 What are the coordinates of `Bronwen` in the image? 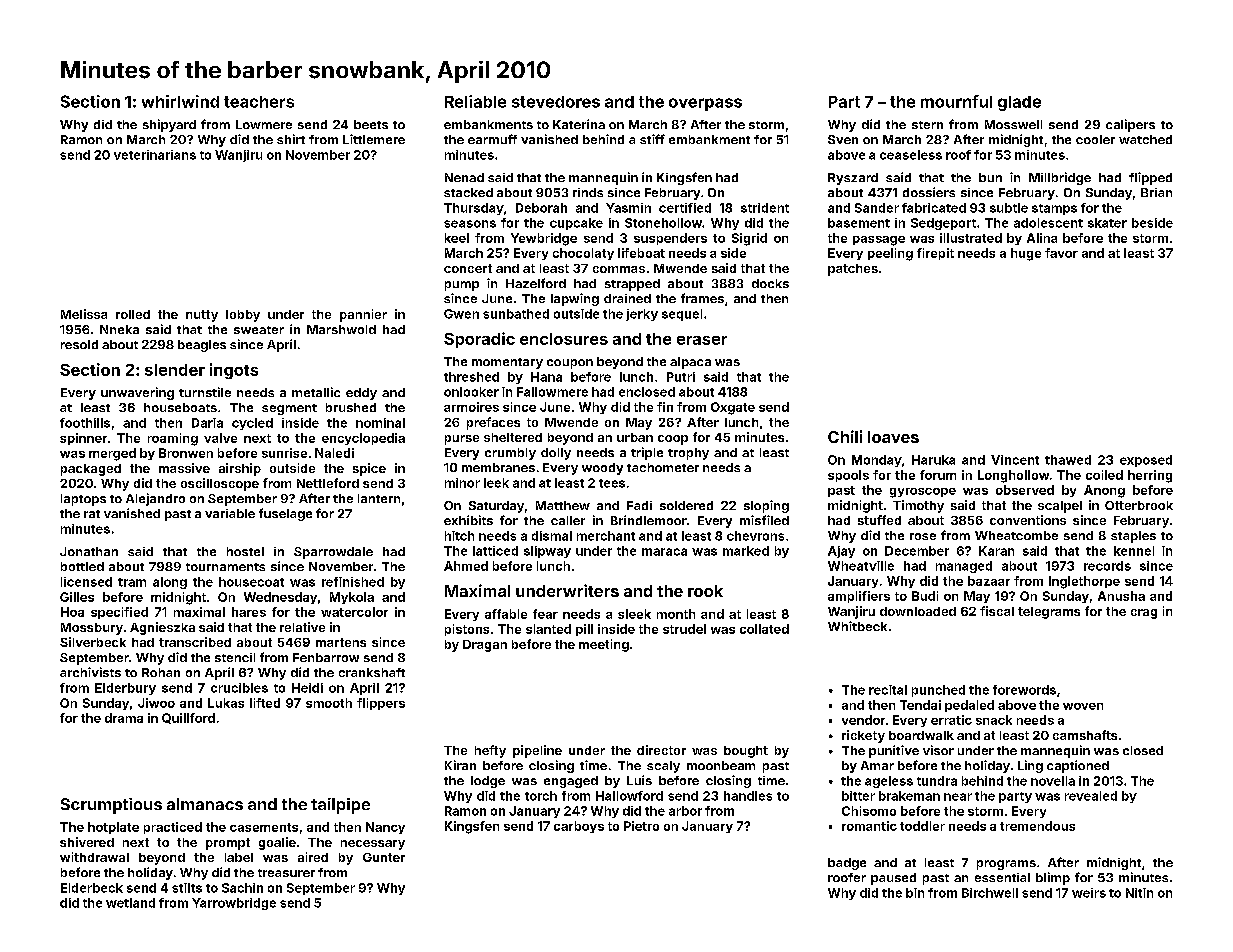 It's located at (186, 453).
